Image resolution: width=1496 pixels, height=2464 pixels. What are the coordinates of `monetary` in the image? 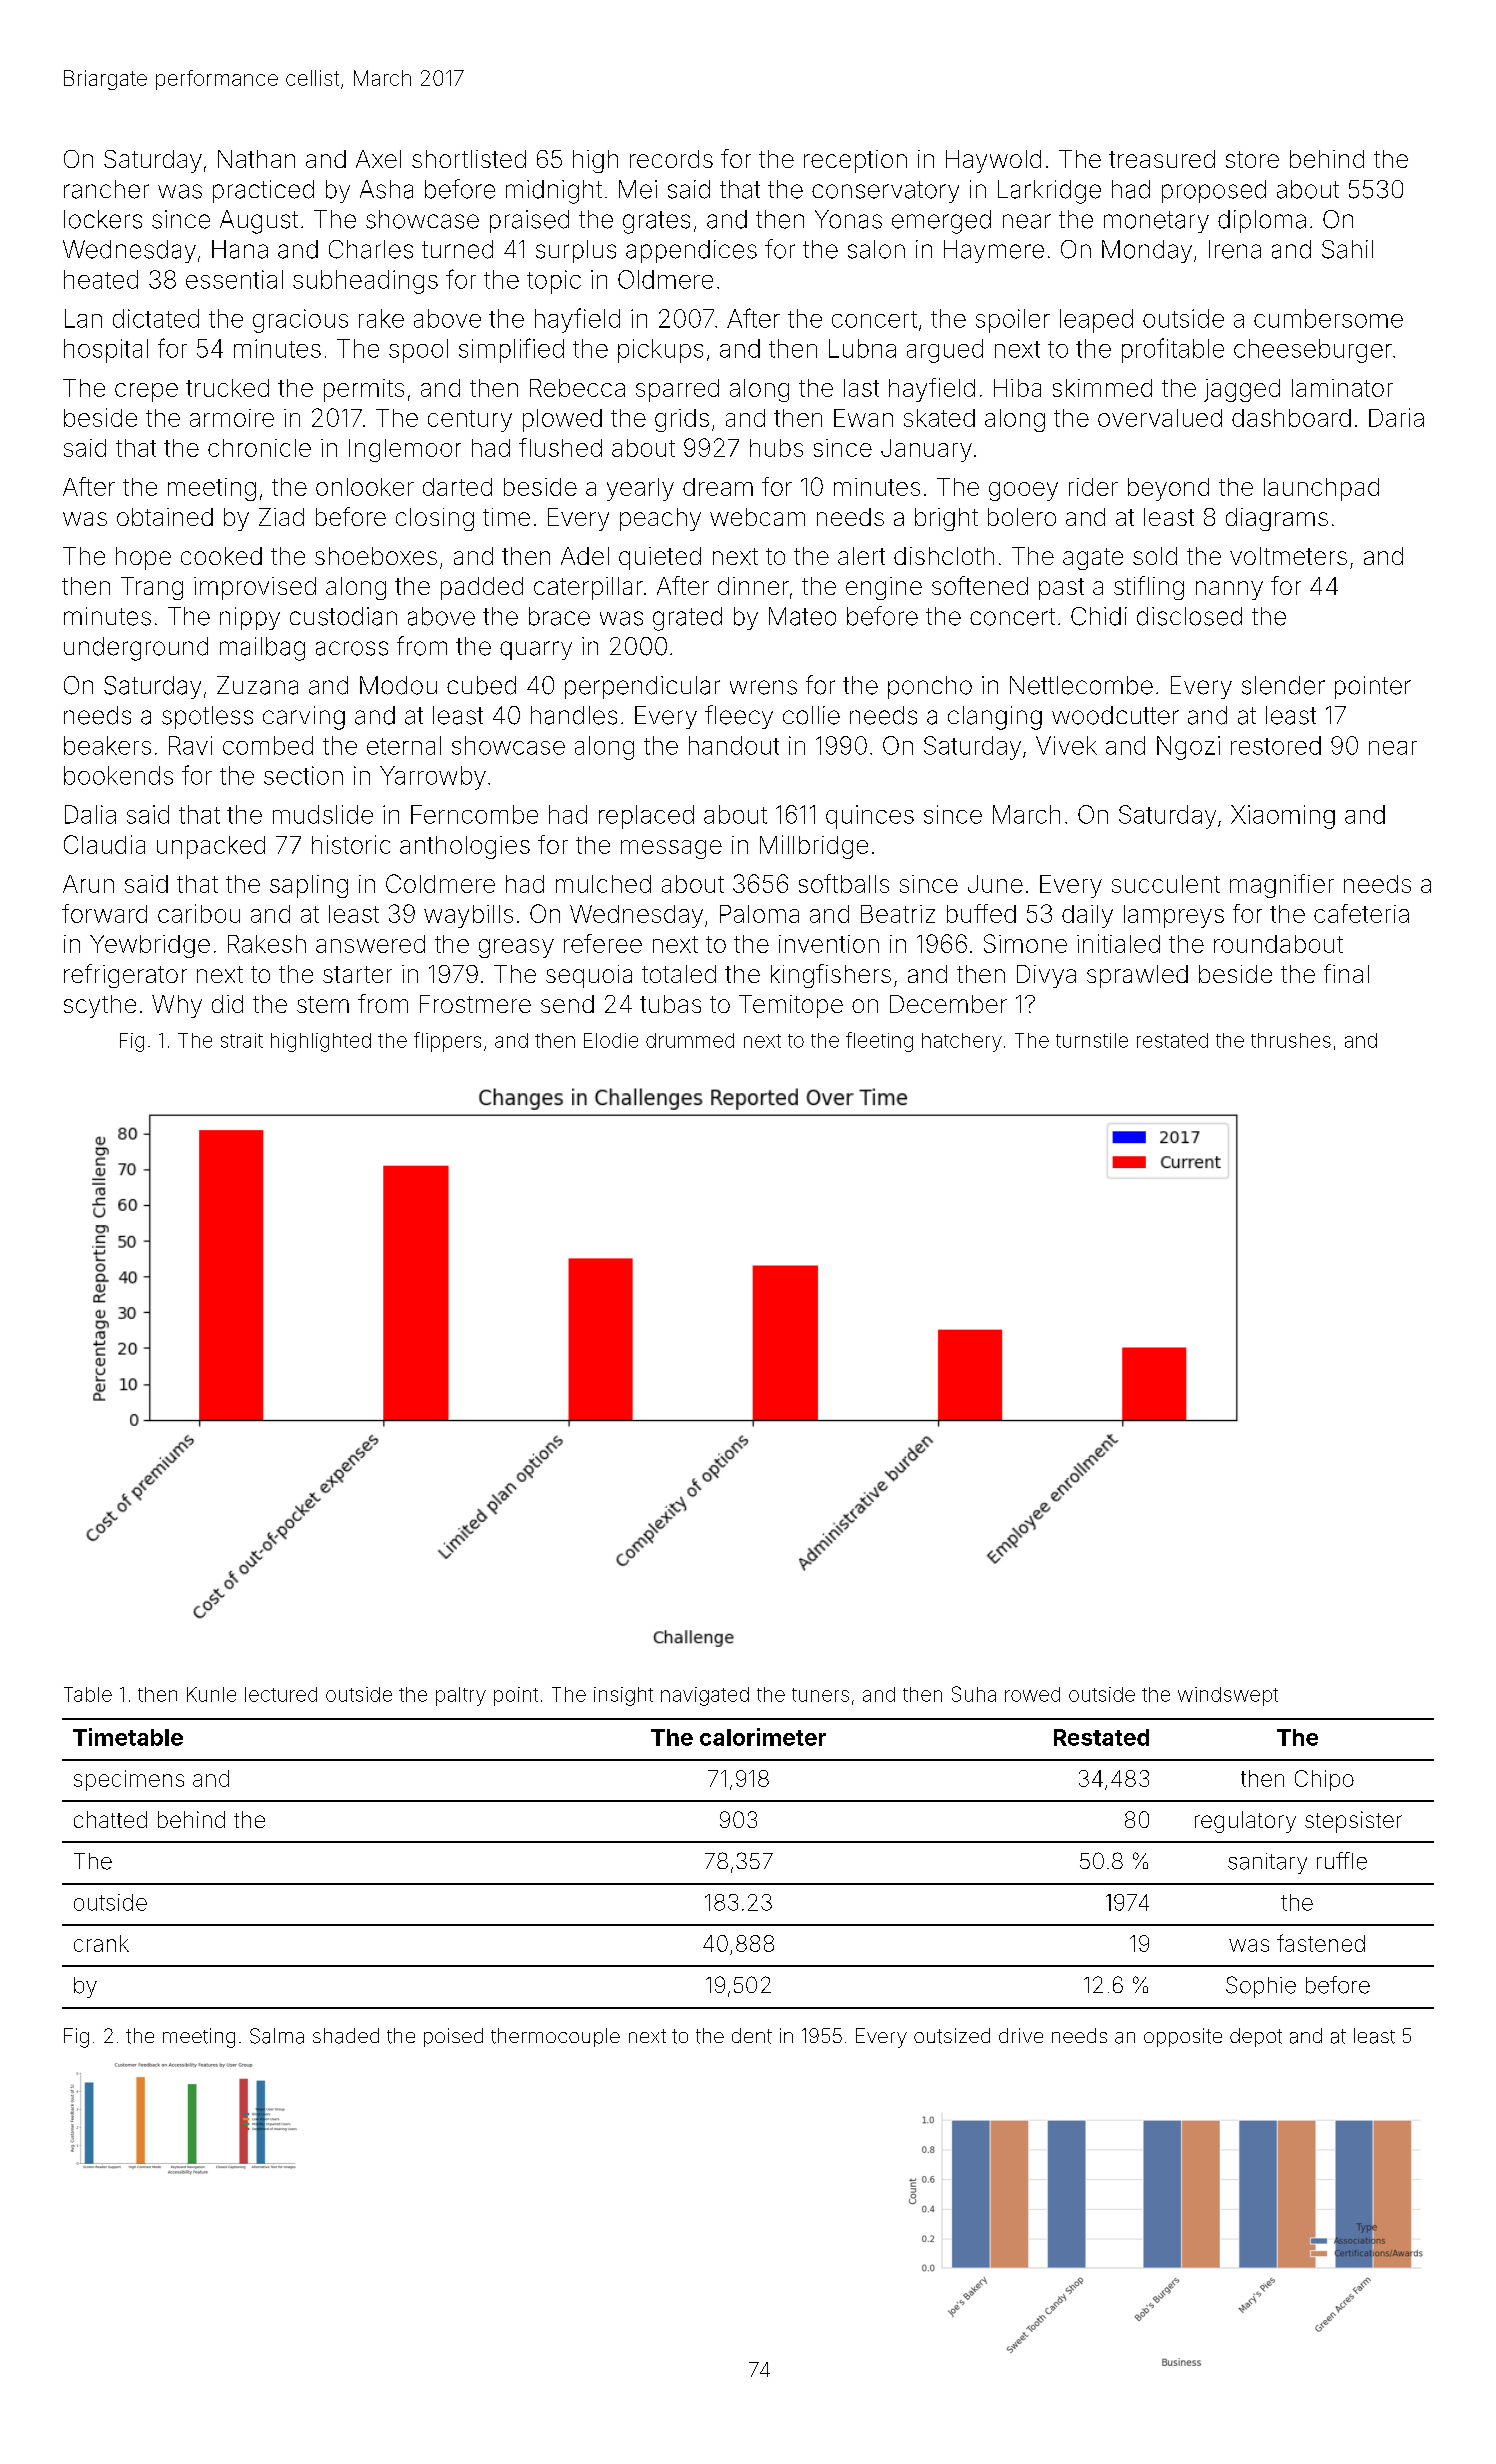 It's located at (1156, 222).
